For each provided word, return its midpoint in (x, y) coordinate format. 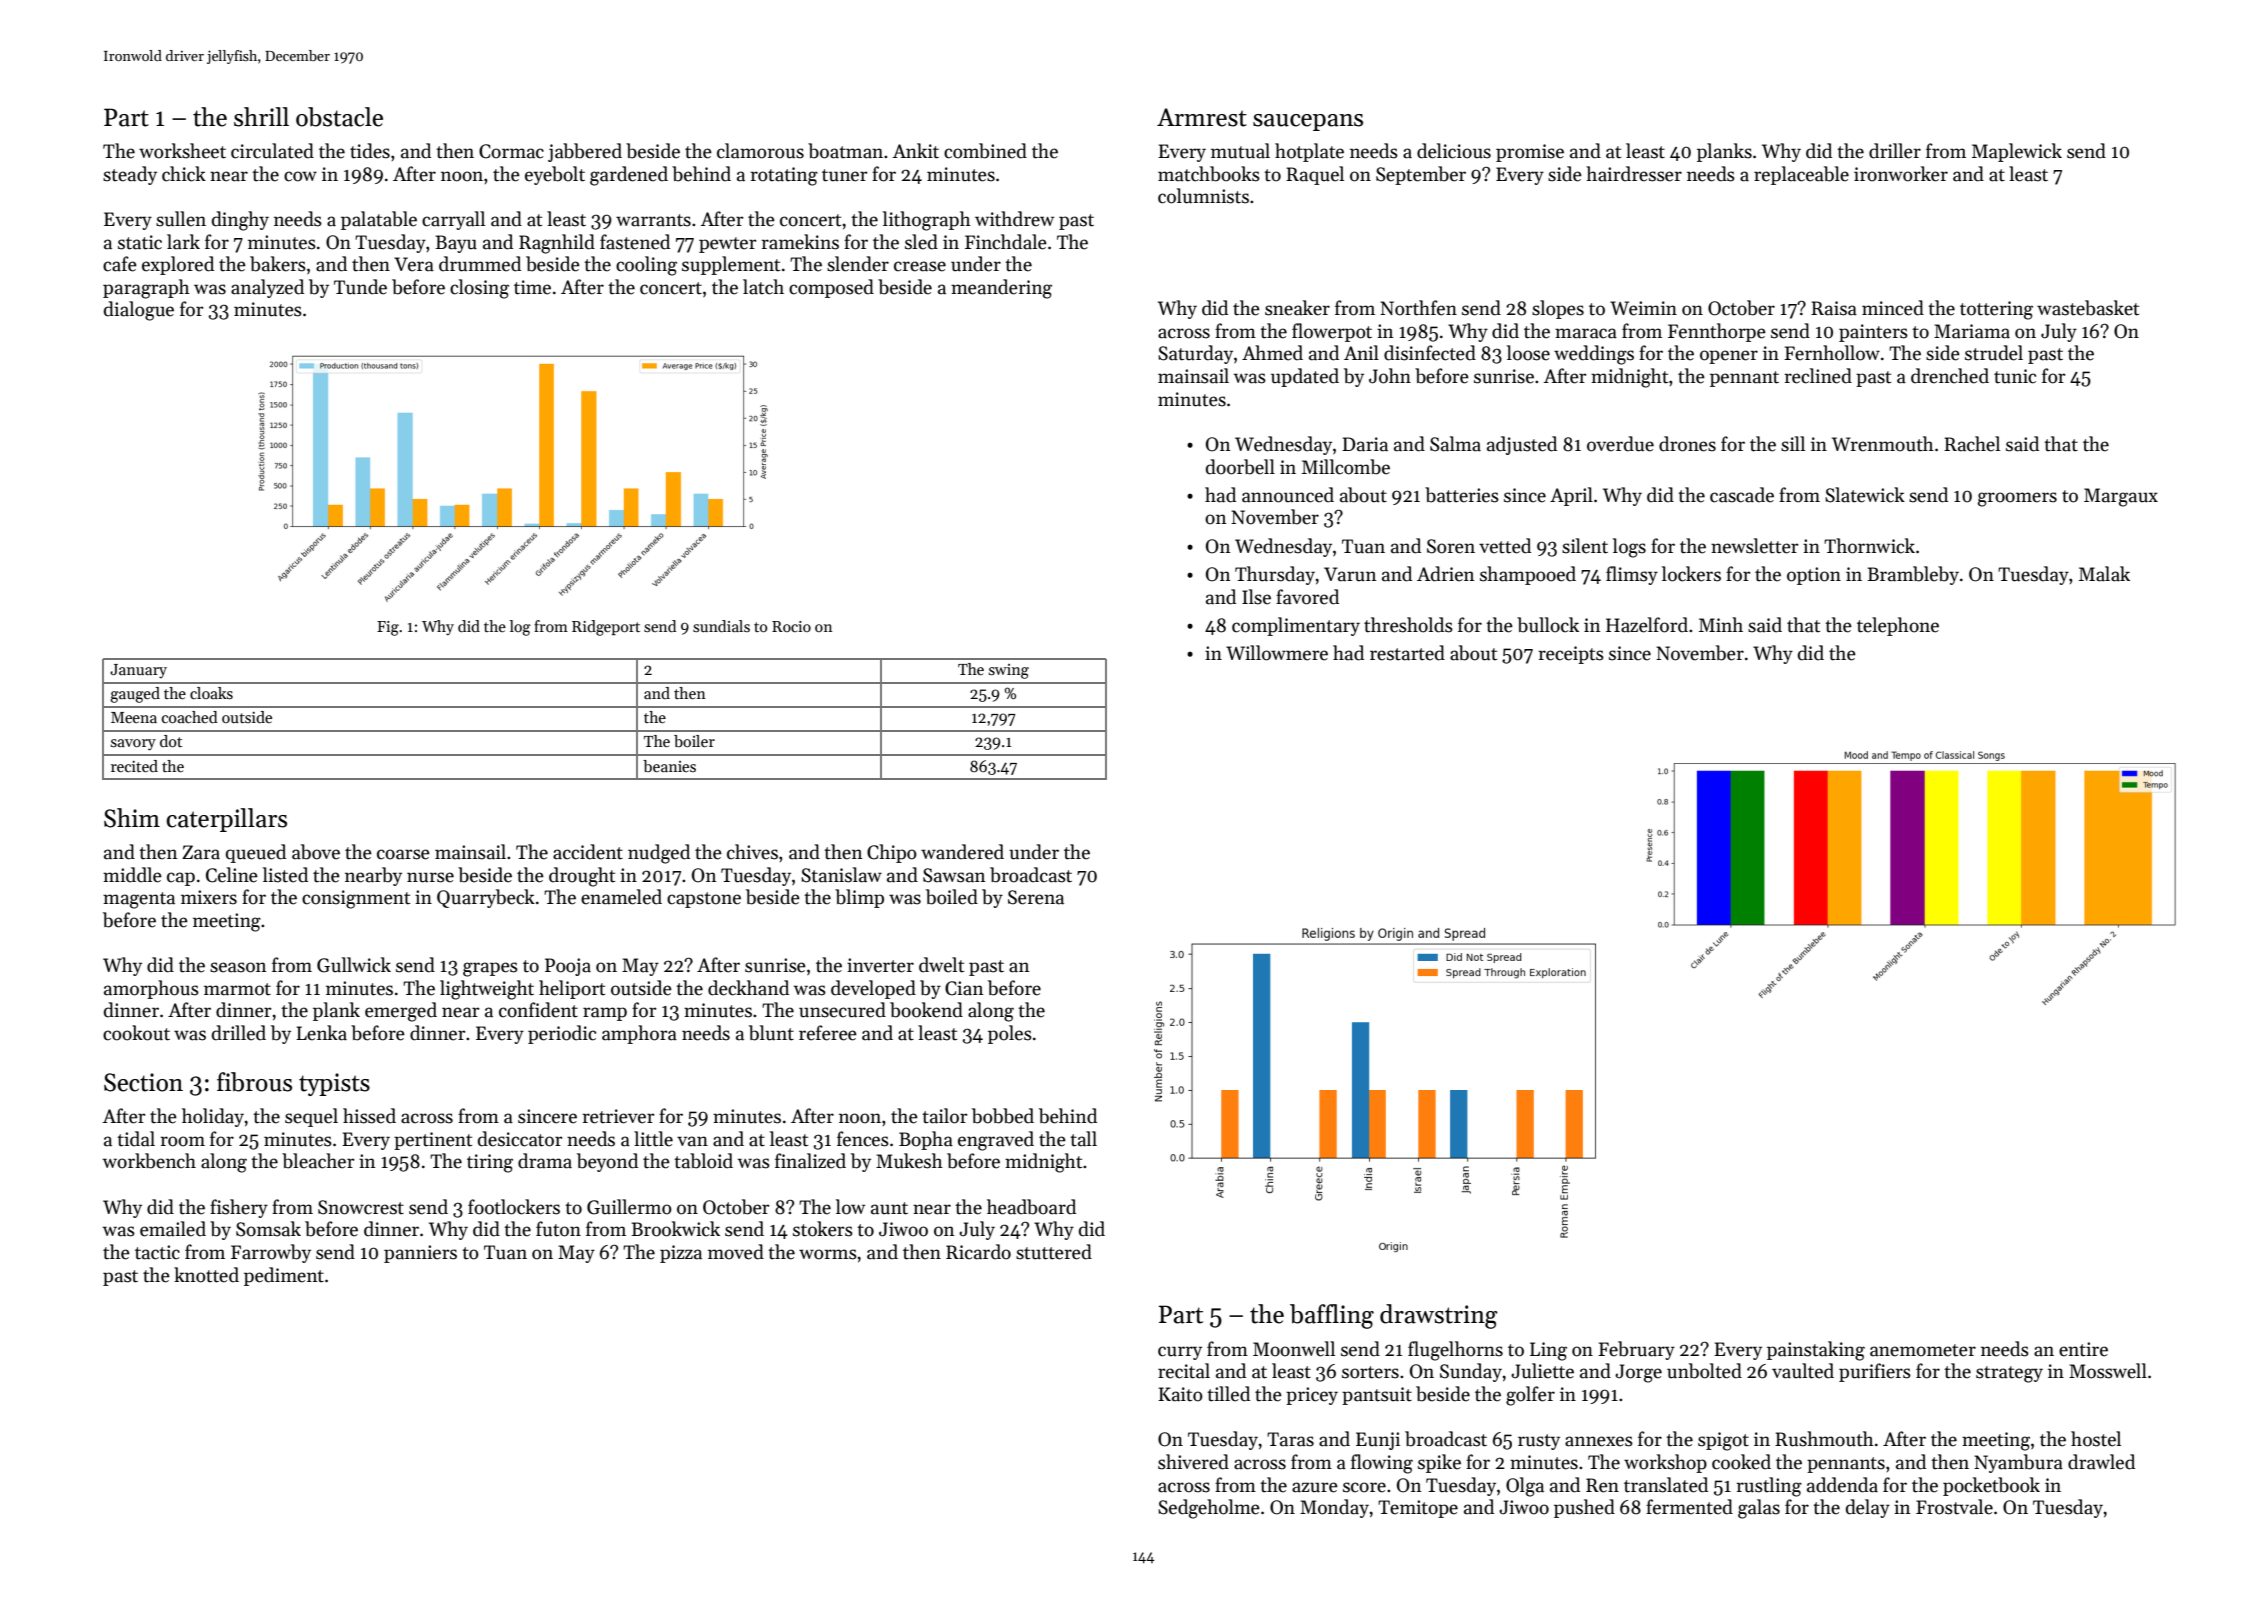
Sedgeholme (1209, 1509)
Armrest (1202, 117)
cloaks (211, 693)
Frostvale (1954, 1507)
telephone (1898, 626)
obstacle (339, 117)
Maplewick (2017, 152)
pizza (681, 1254)
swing (1009, 671)
